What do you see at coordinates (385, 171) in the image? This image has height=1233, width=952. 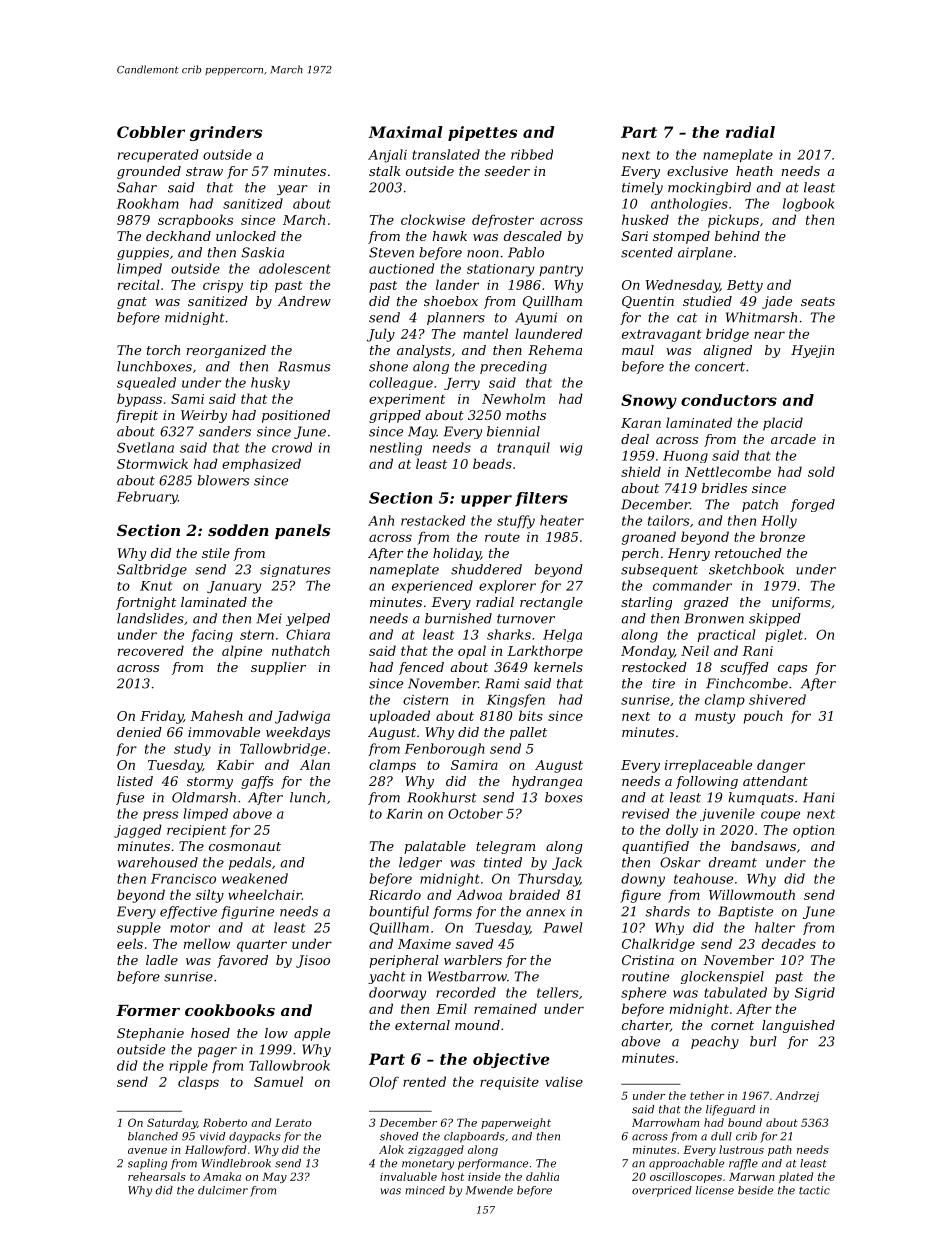 I see `stalk` at bounding box center [385, 171].
